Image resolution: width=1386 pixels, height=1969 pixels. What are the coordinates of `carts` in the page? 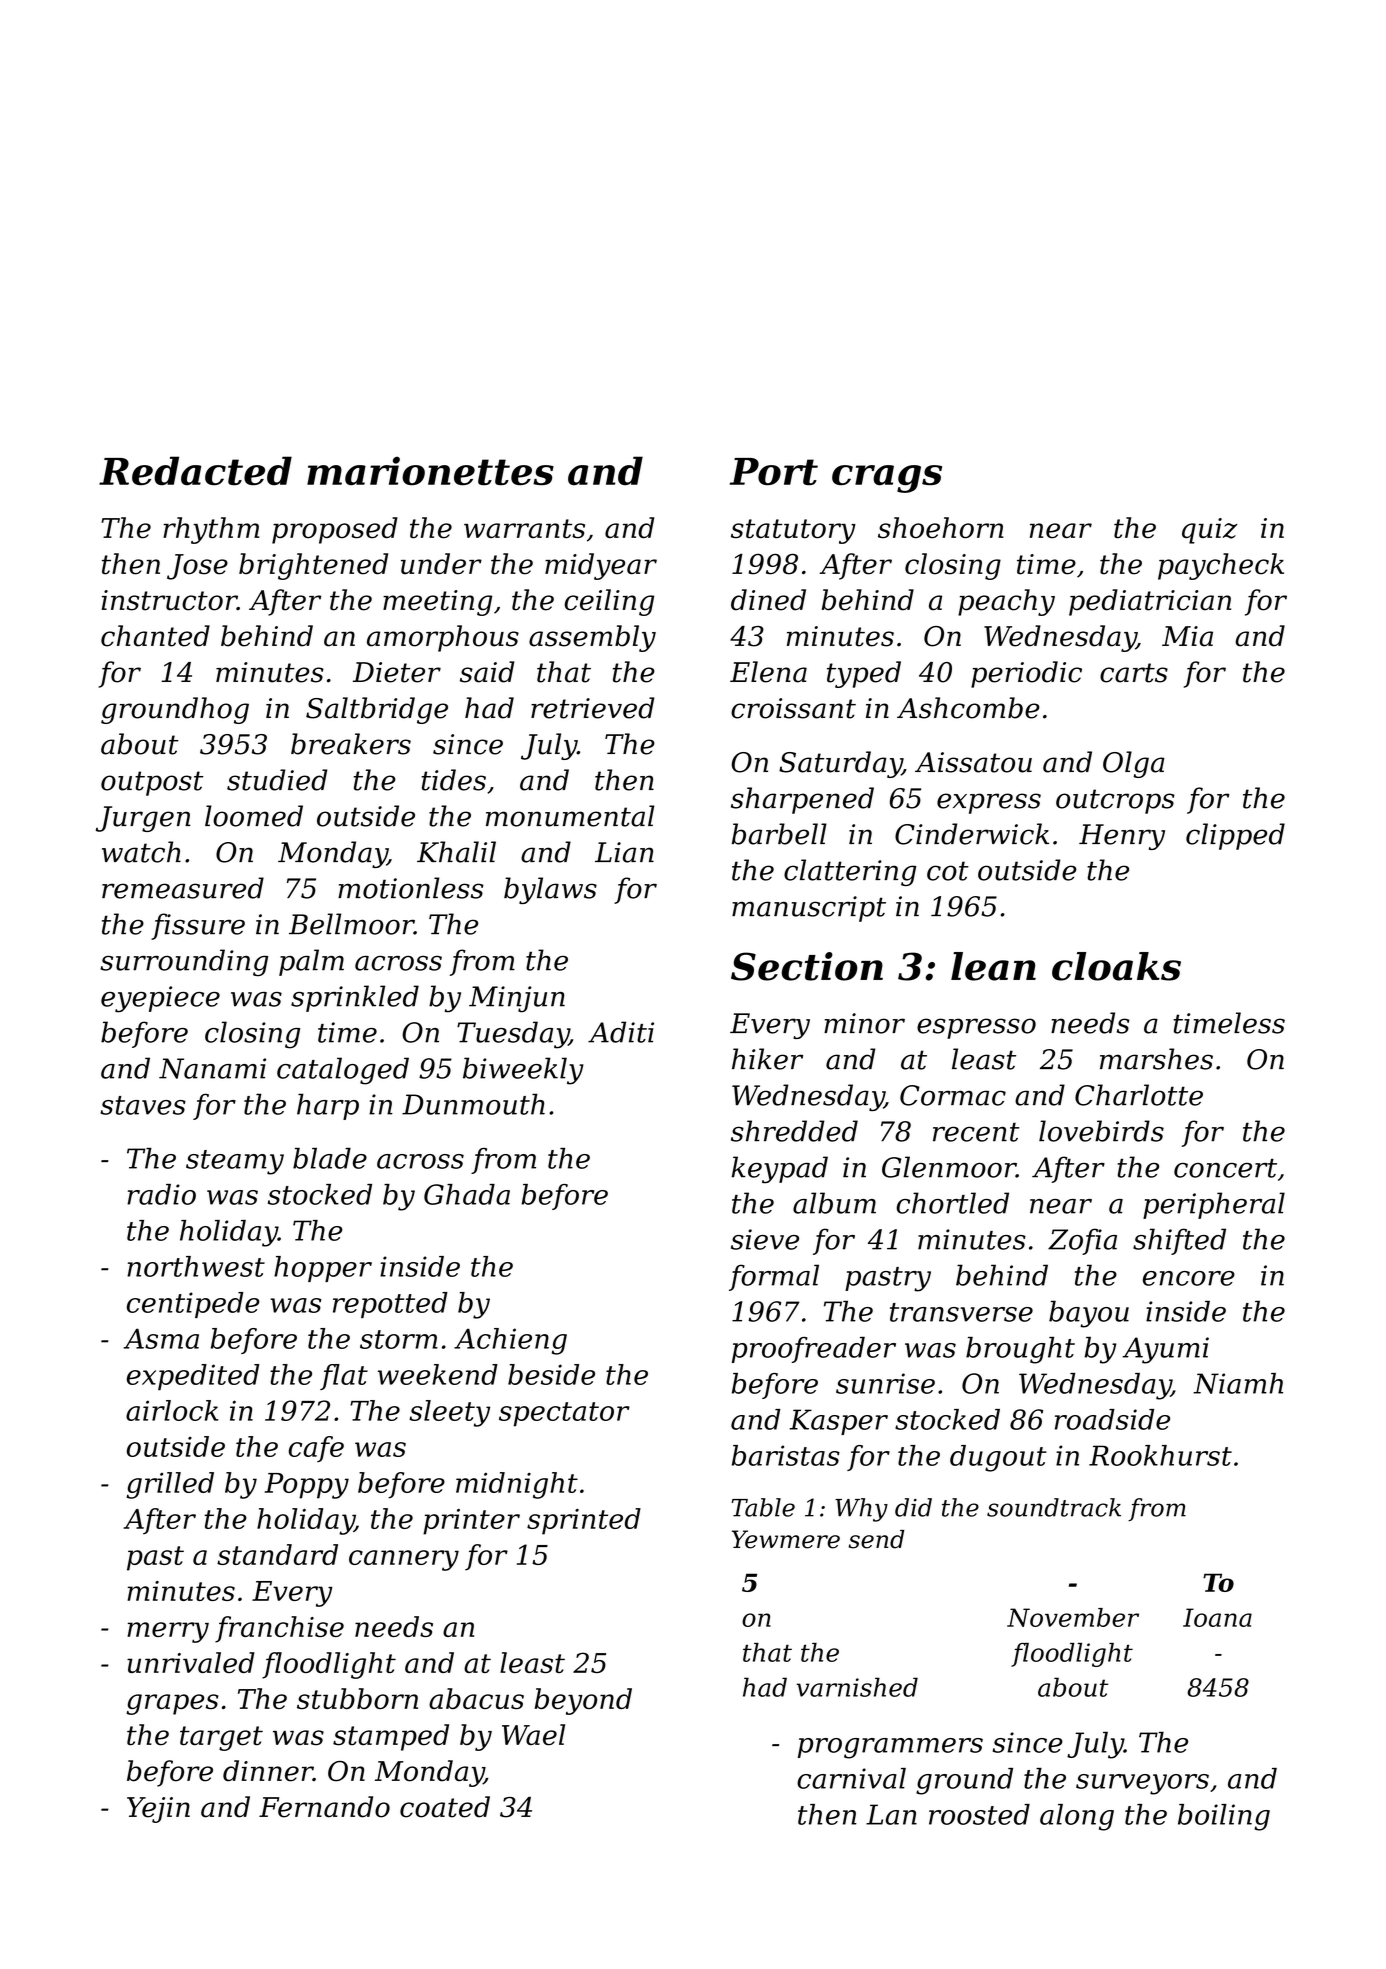 It's located at (1134, 673).
